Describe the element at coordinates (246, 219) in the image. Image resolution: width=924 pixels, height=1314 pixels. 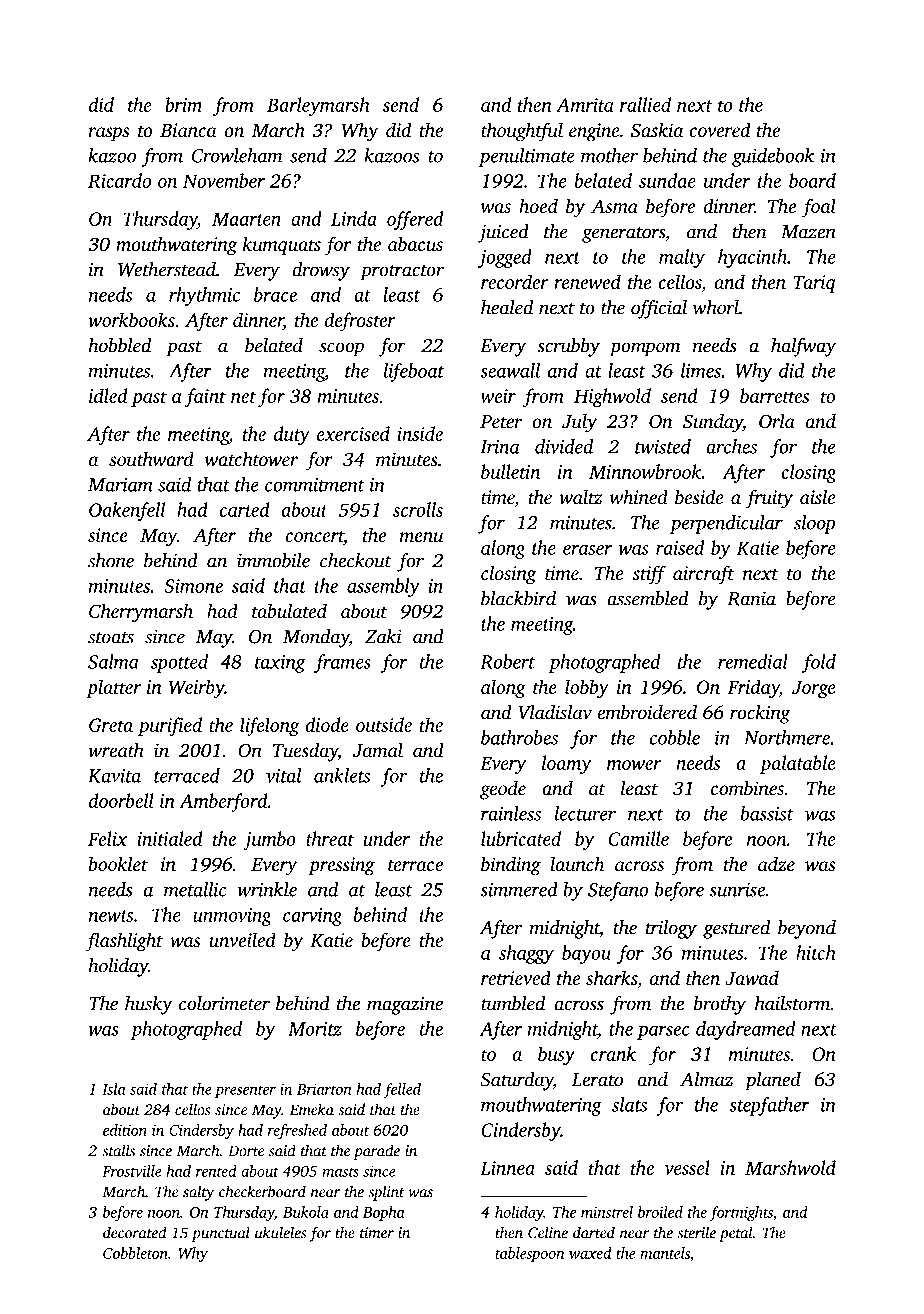
I see `Maarten` at that location.
